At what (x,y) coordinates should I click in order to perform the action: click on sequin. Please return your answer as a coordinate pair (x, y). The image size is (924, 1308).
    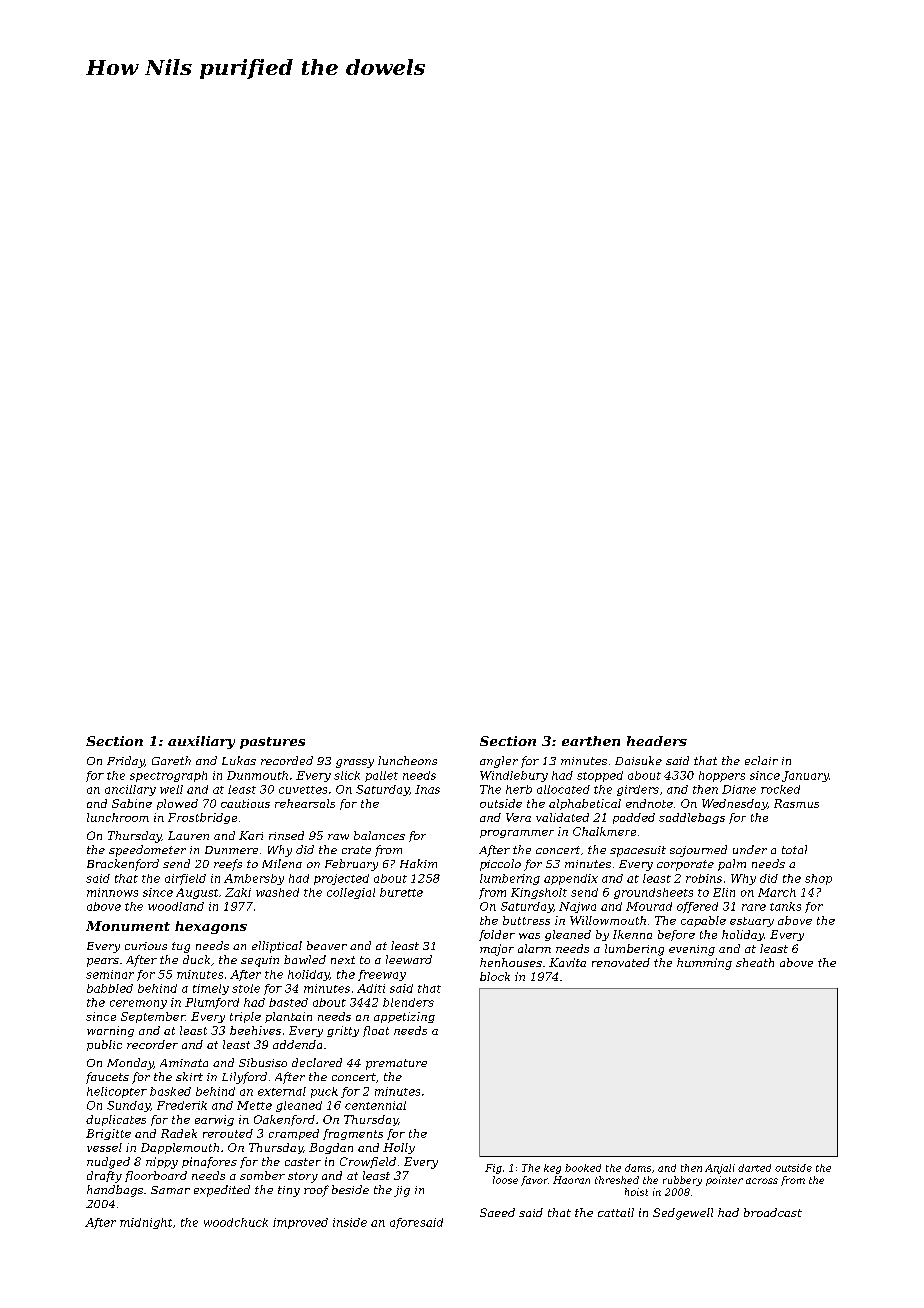
    Looking at the image, I should click on (260, 961).
